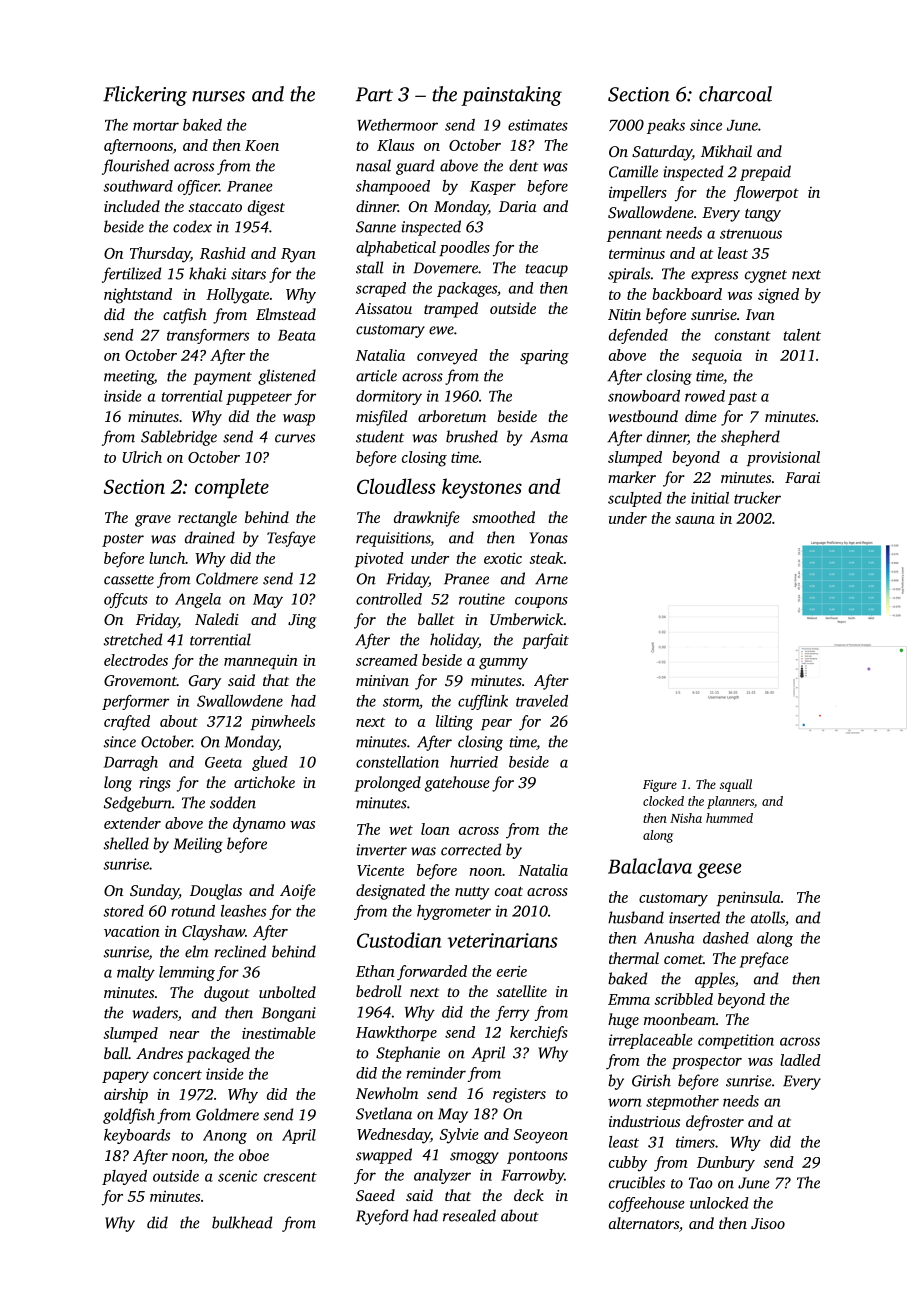 The width and height of the image is (924, 1308). What do you see at coordinates (138, 296) in the image?
I see `nightstand` at bounding box center [138, 296].
